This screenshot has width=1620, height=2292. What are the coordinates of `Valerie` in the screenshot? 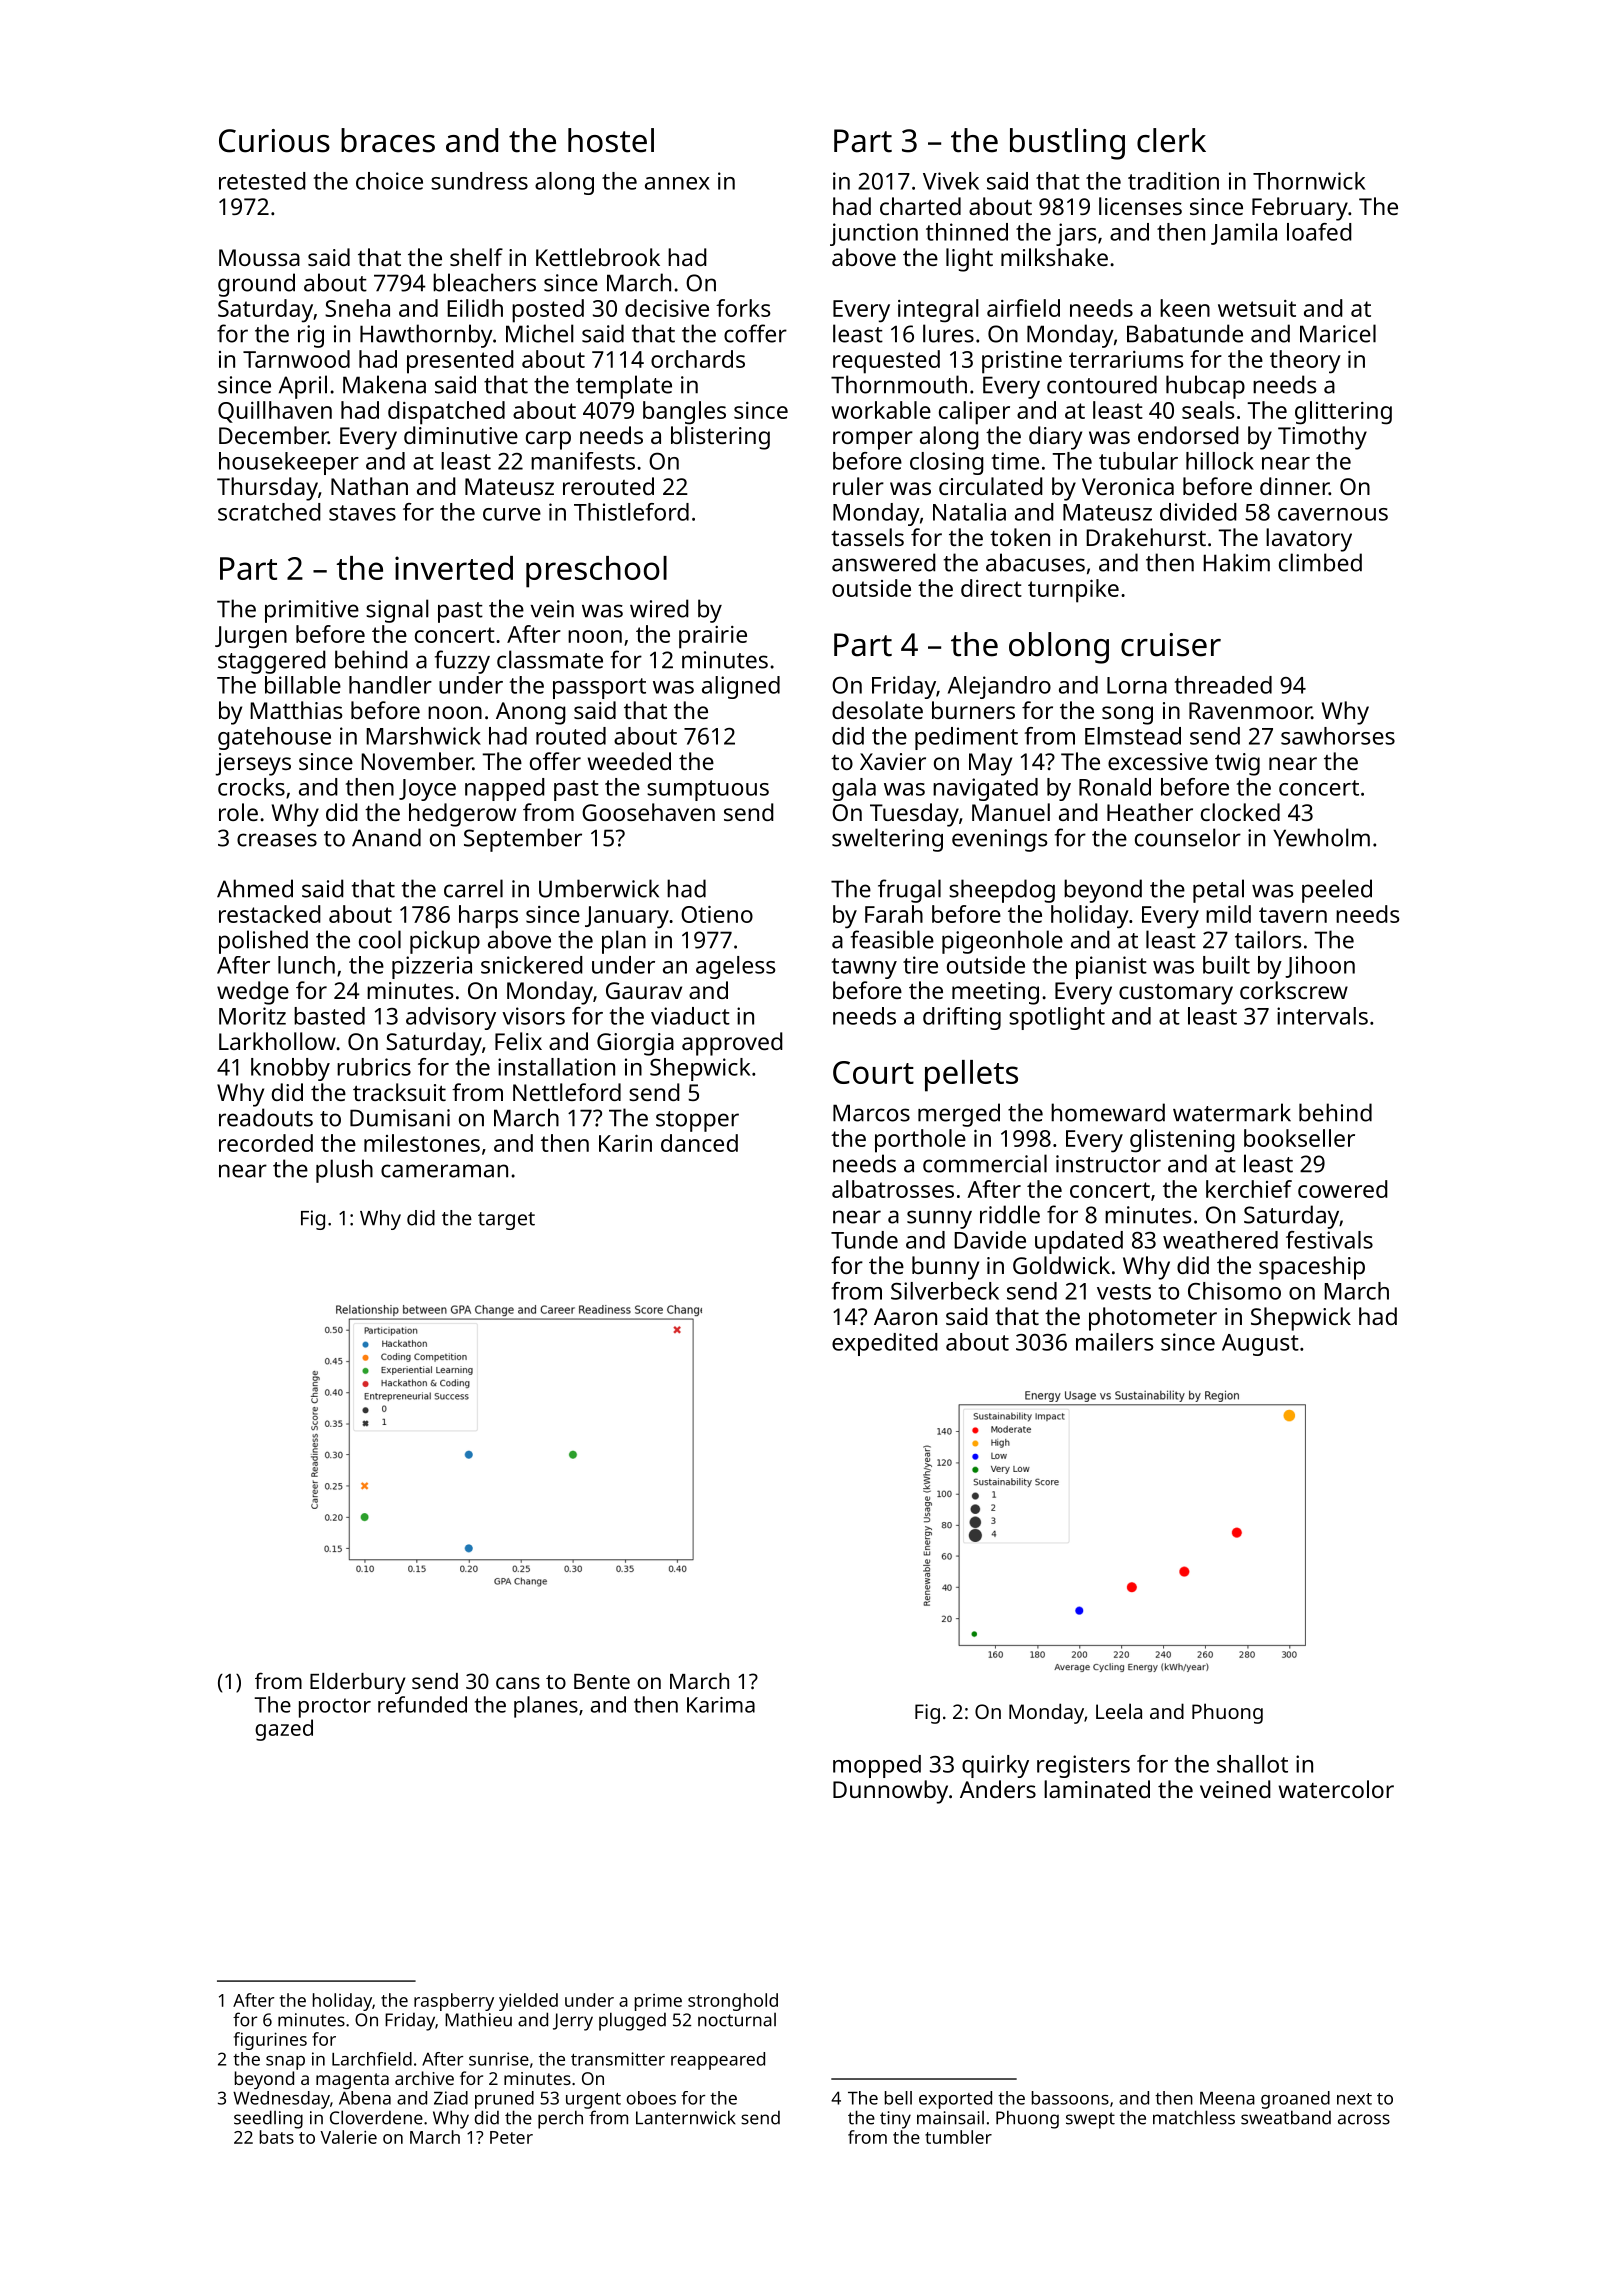 It's located at (348, 2137).
